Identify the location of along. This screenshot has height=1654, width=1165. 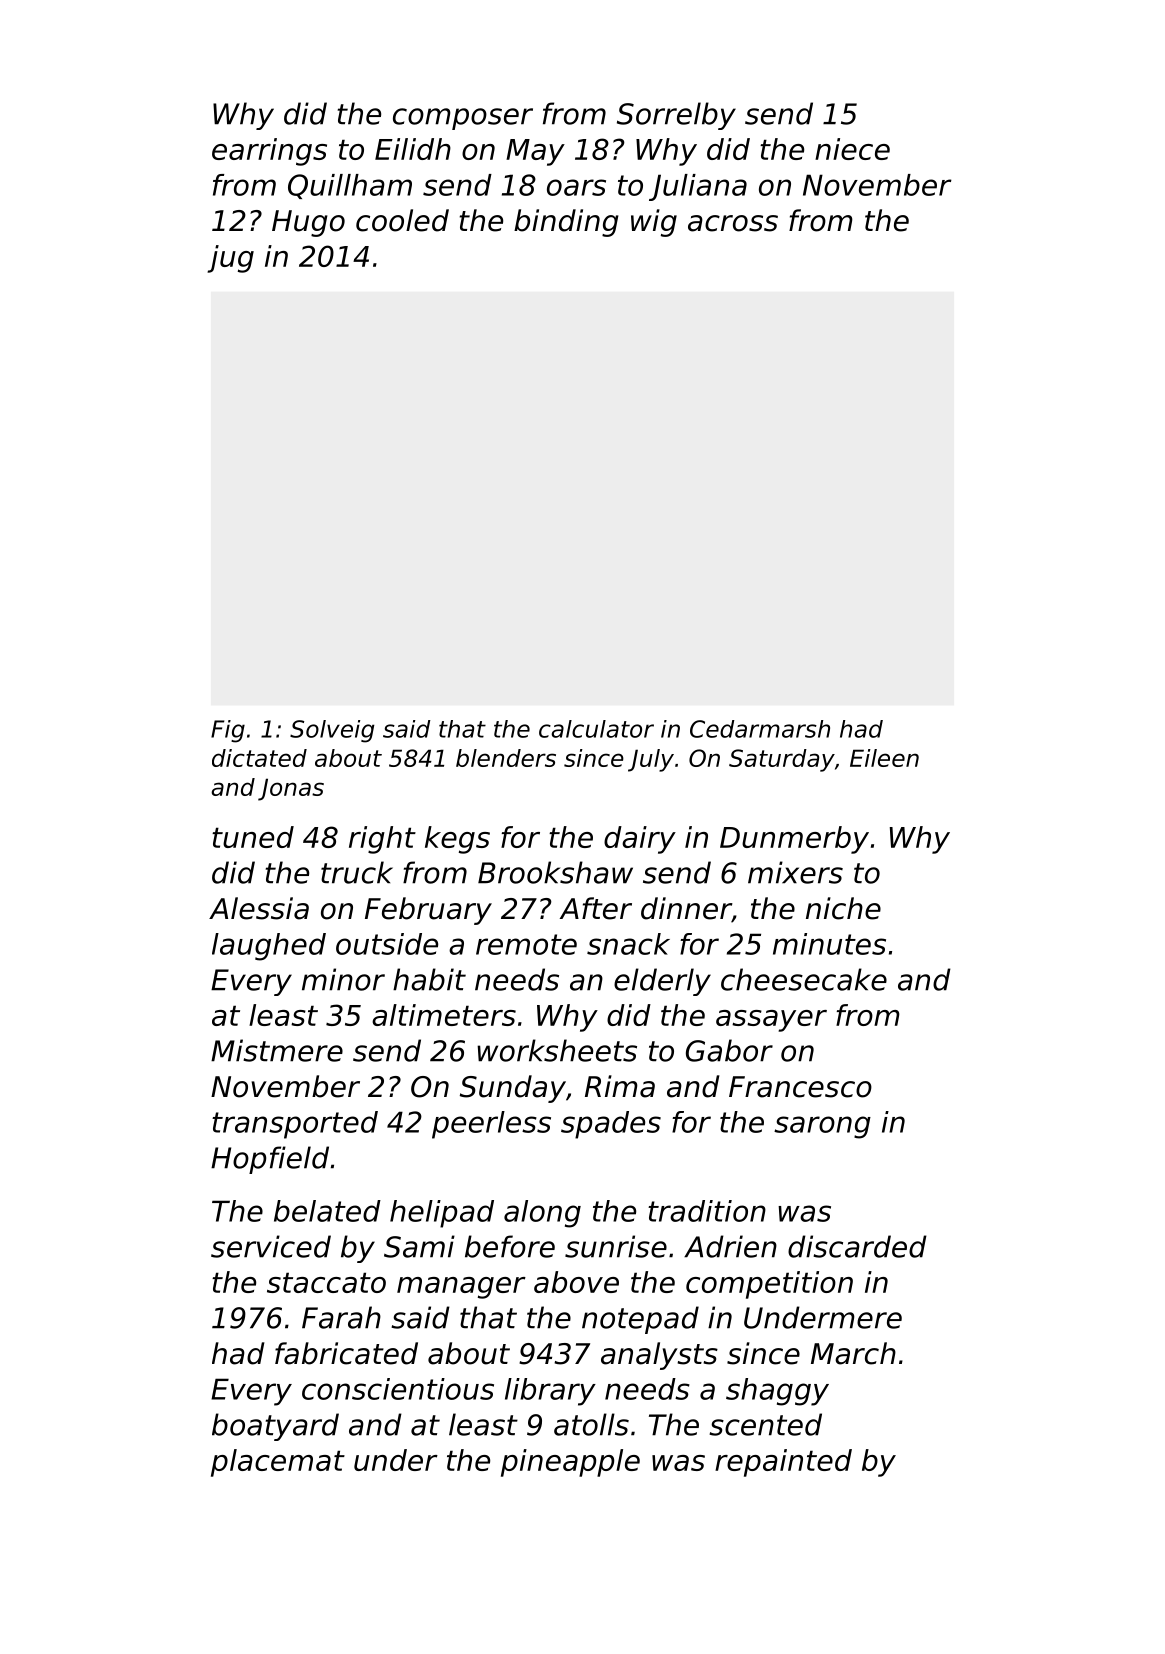
(542, 1214).
